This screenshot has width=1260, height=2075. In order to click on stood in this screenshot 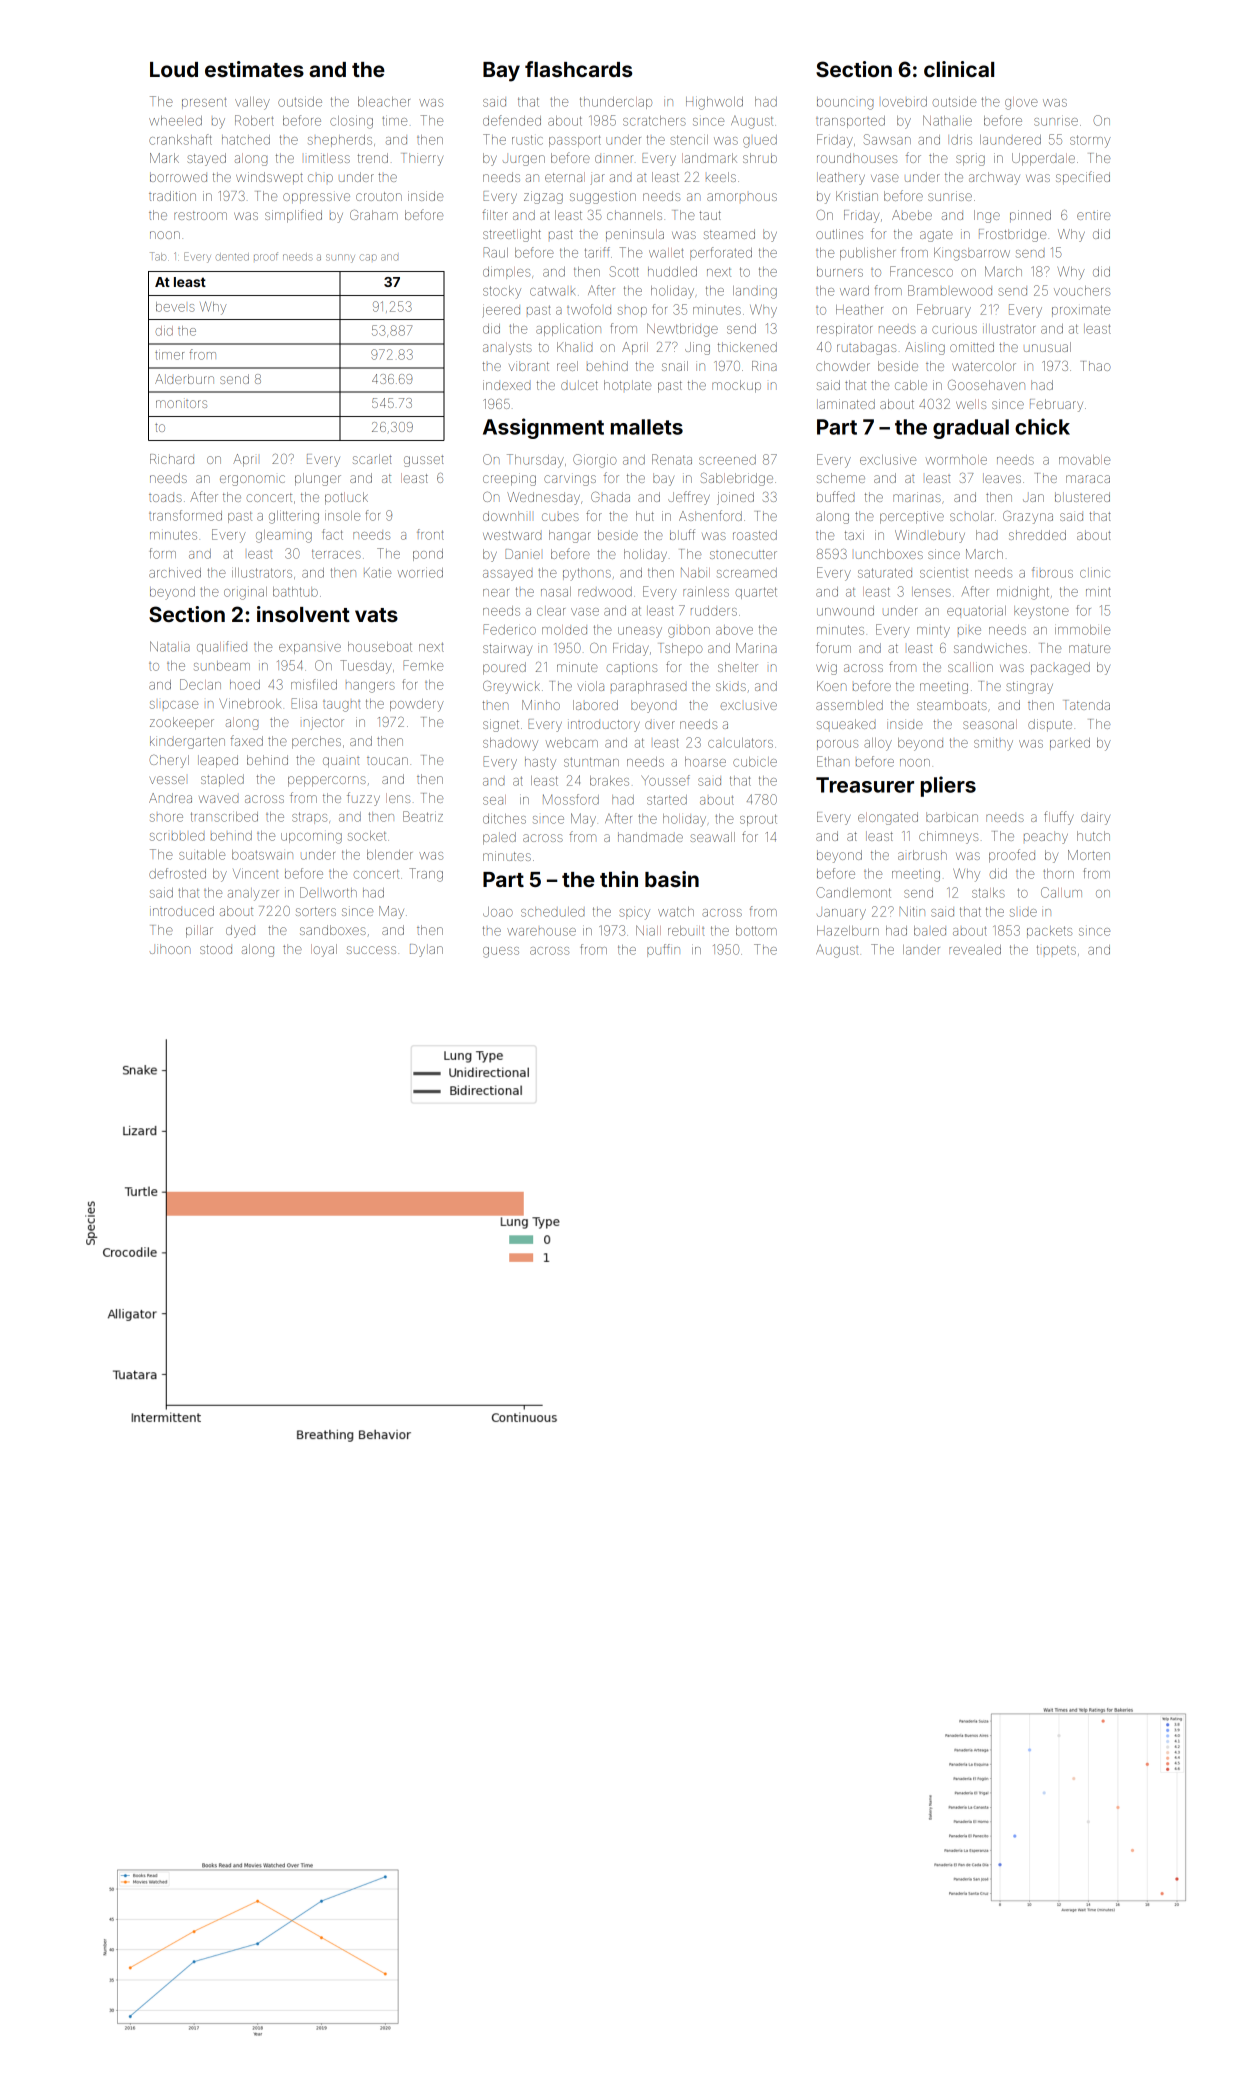, I will do `click(216, 949)`.
